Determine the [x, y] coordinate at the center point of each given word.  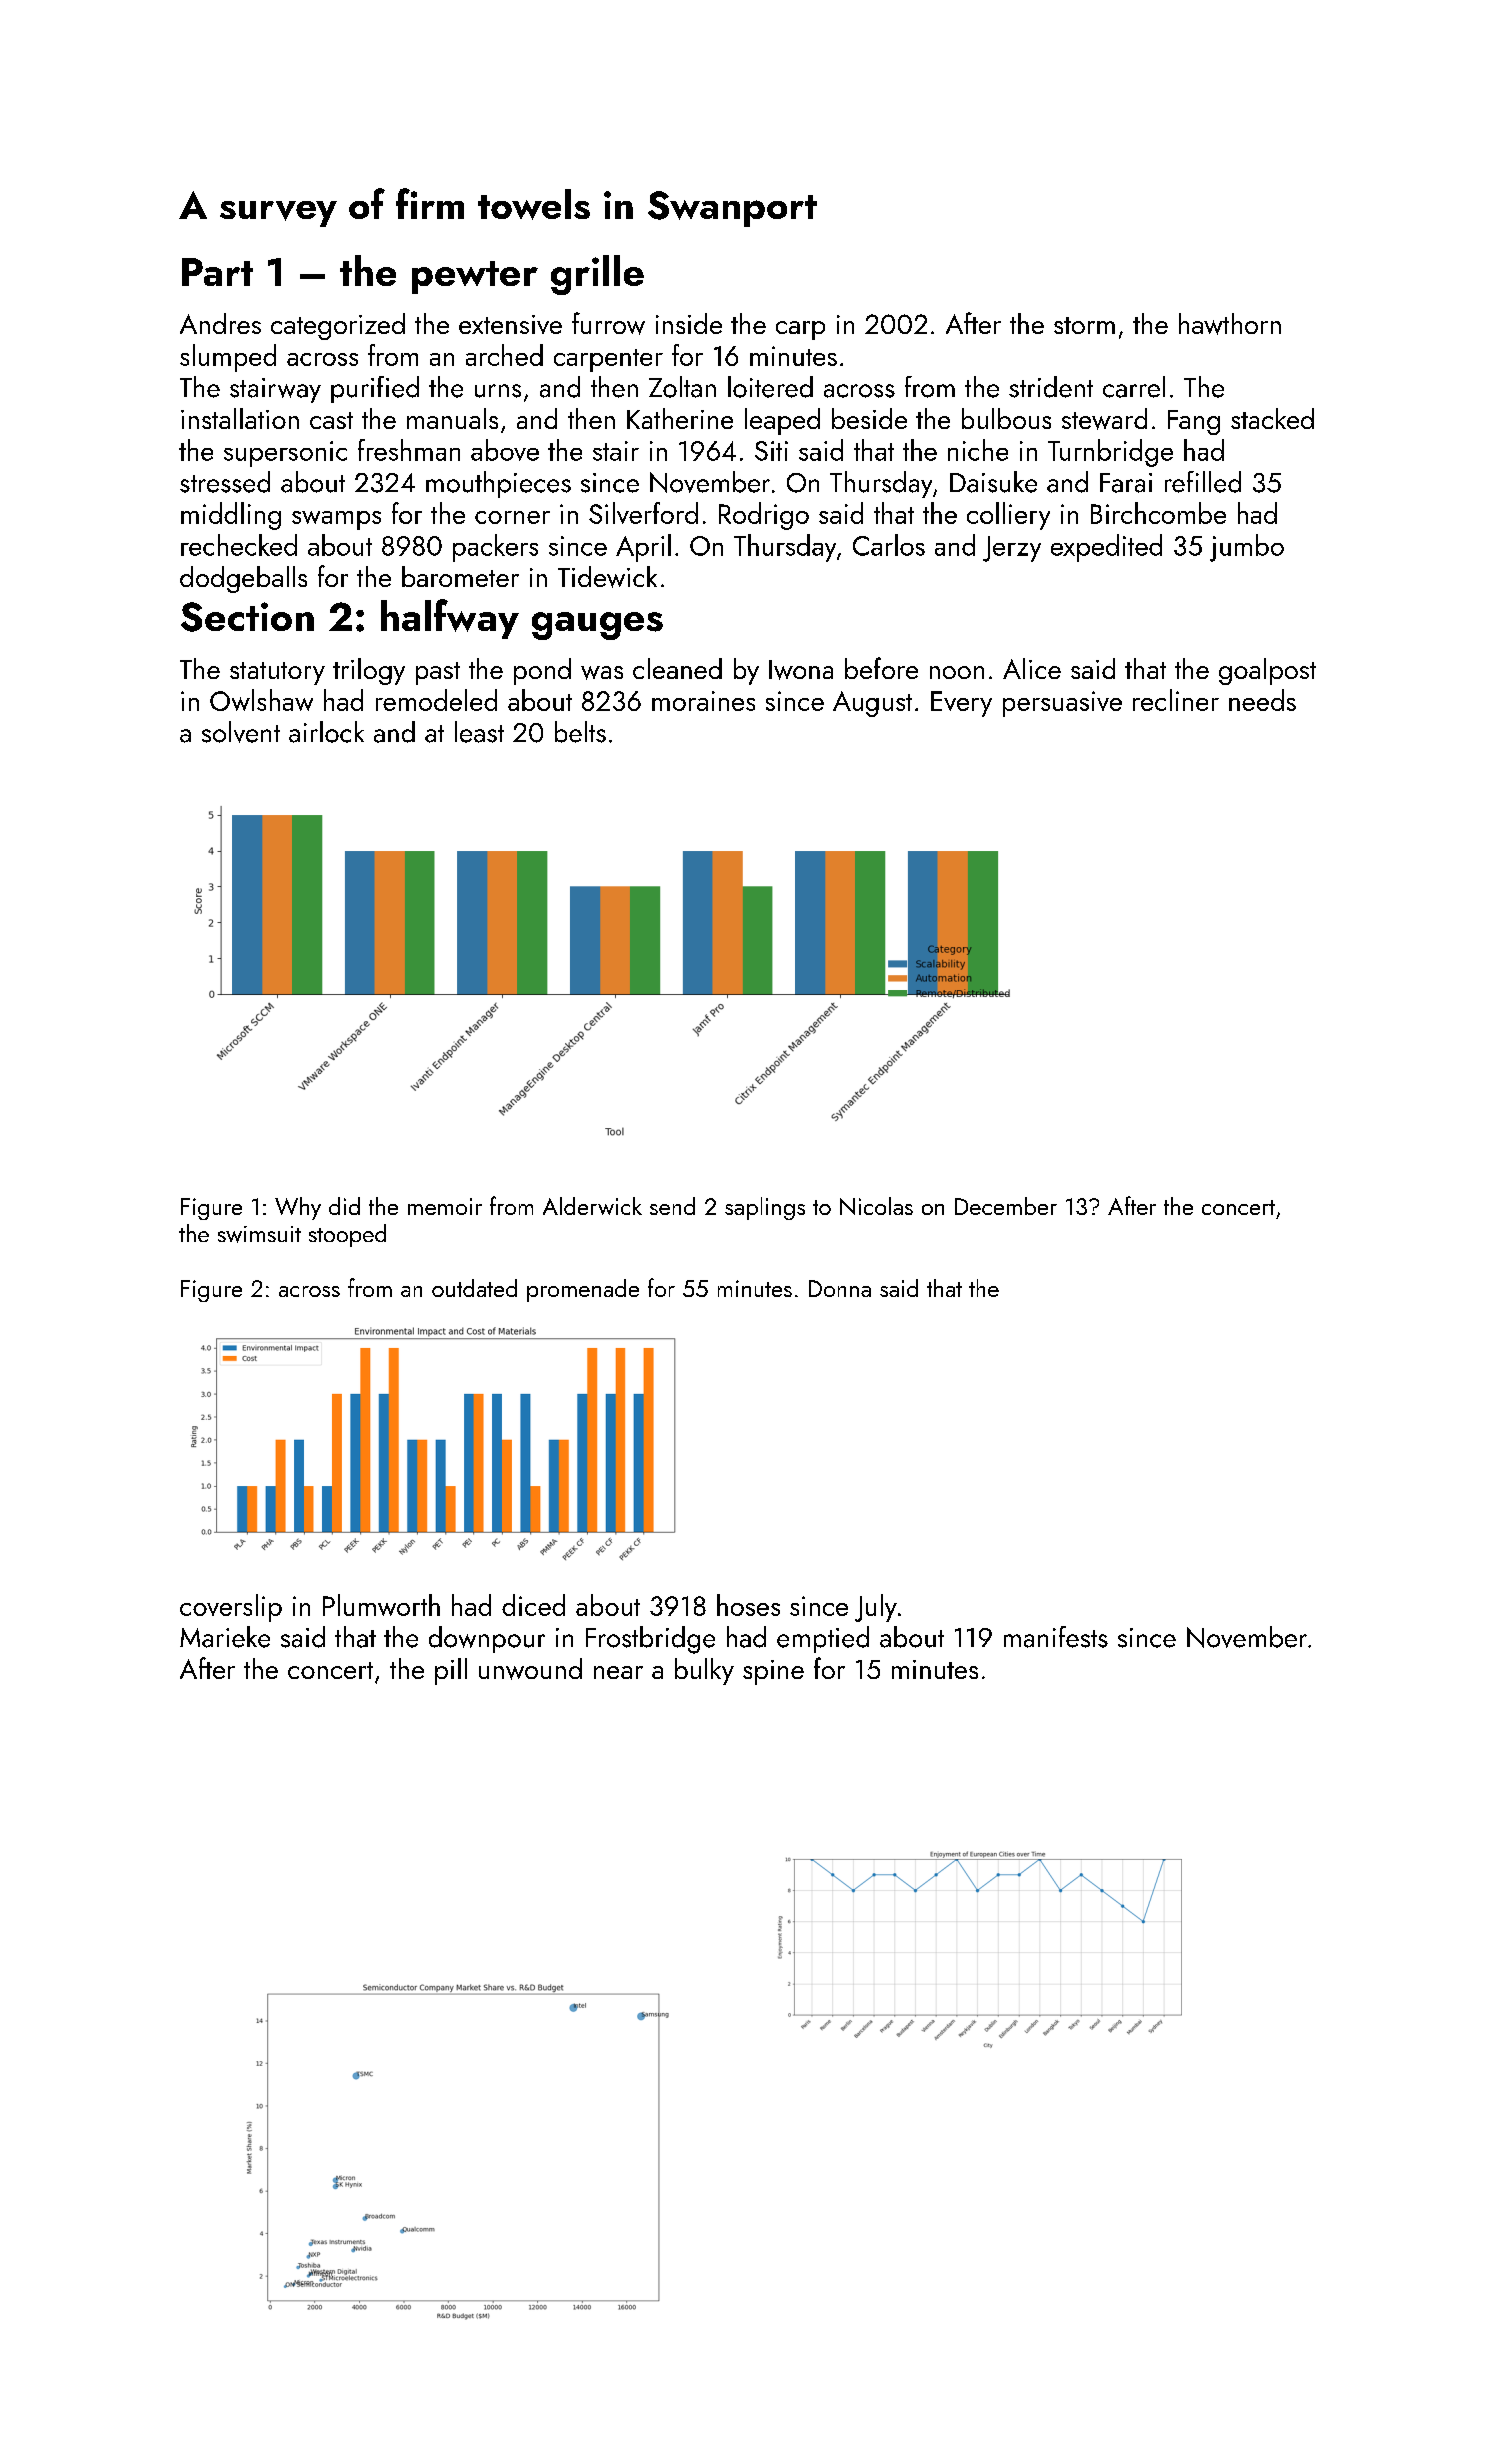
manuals [452, 418]
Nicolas [876, 1206]
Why [298, 1208]
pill [451, 1671]
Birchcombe [1158, 513]
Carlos [889, 545]
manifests [1056, 1637]
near [618, 1672]
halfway [450, 619]
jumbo [1247, 548]
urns [498, 391]
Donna [840, 1288]
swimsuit [259, 1234]
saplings [765, 1208]
